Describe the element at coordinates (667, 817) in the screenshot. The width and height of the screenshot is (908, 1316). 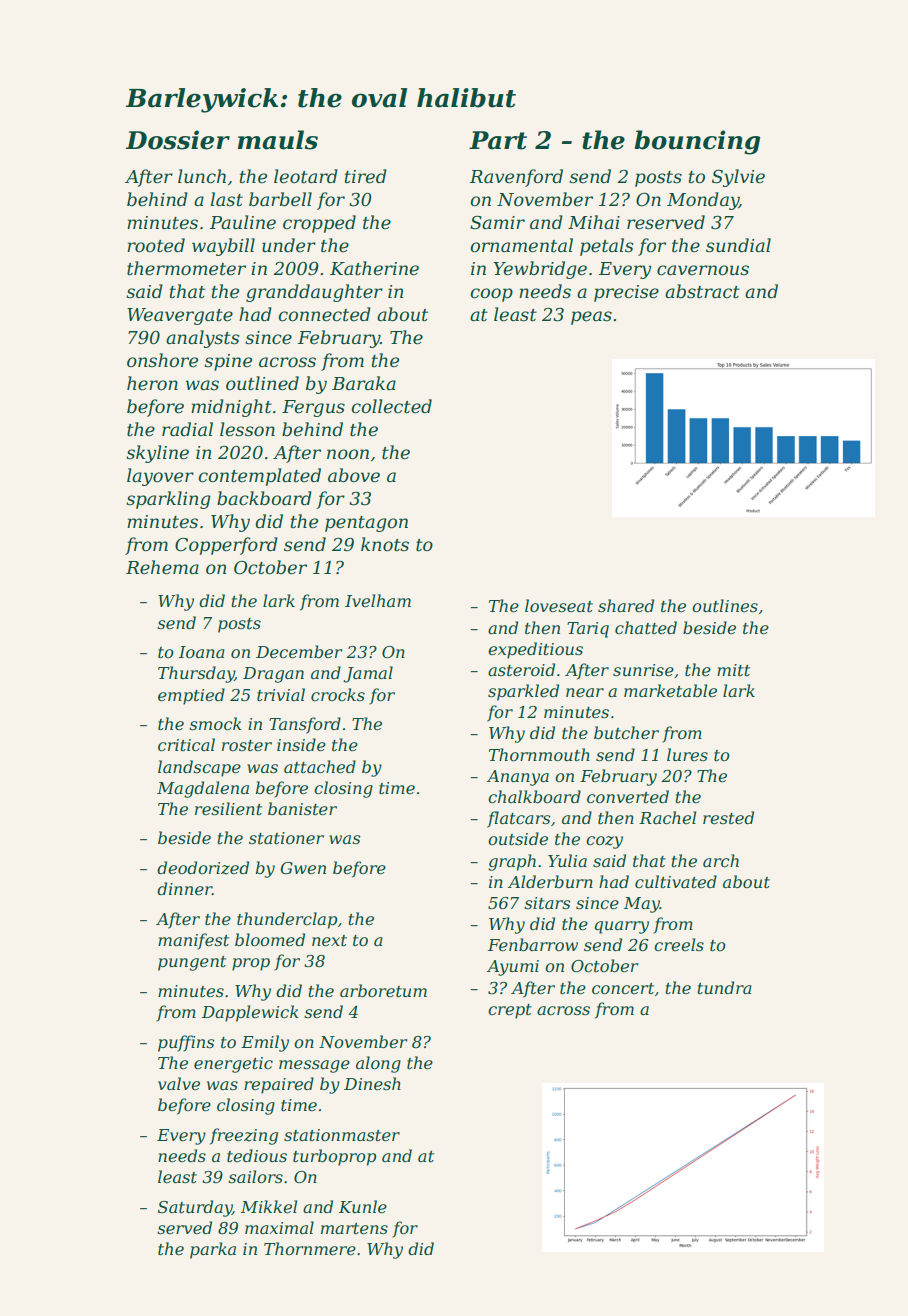
I see `Rachel` at that location.
